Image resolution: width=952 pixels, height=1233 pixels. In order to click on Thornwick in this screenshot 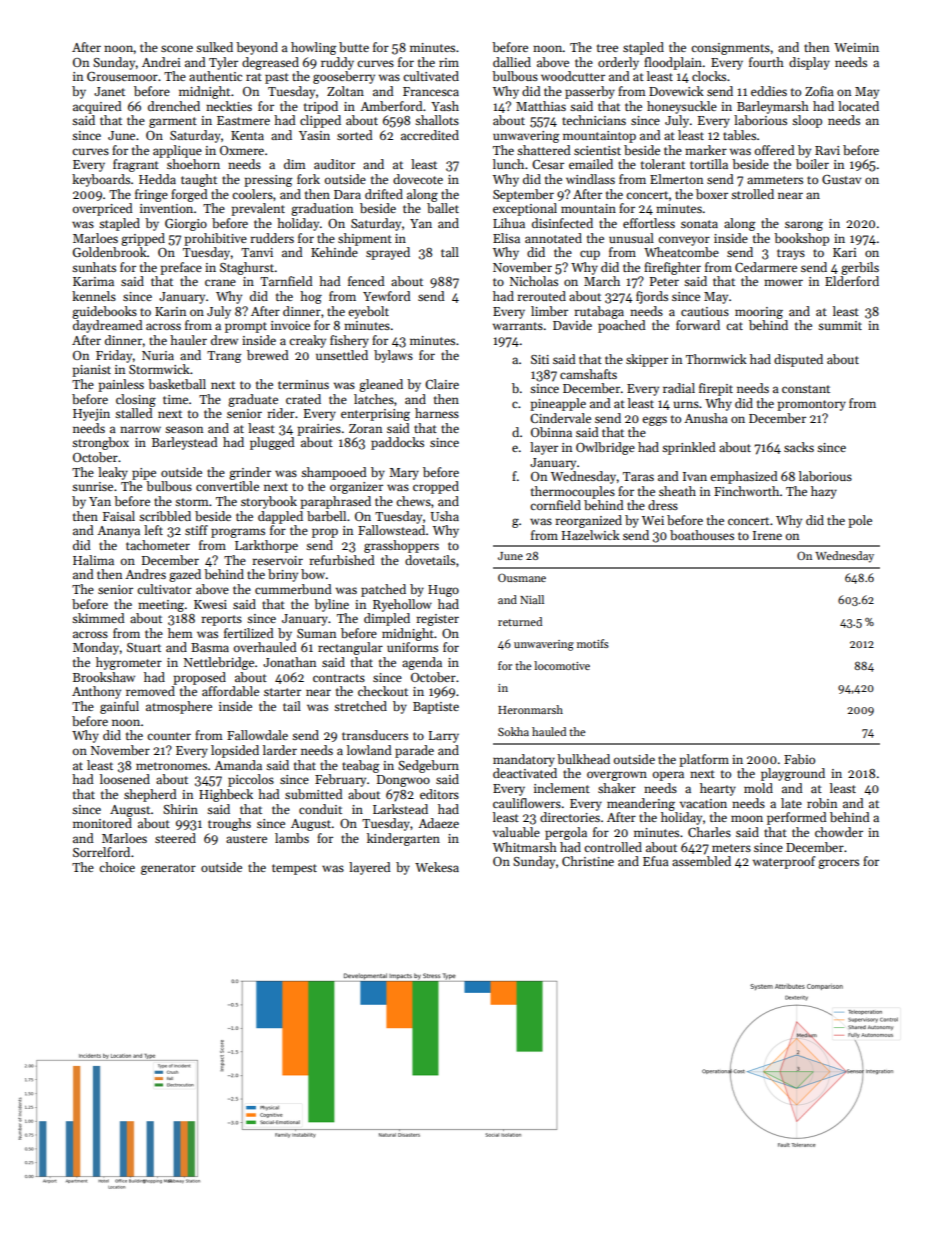, I will do `click(716, 359)`.
